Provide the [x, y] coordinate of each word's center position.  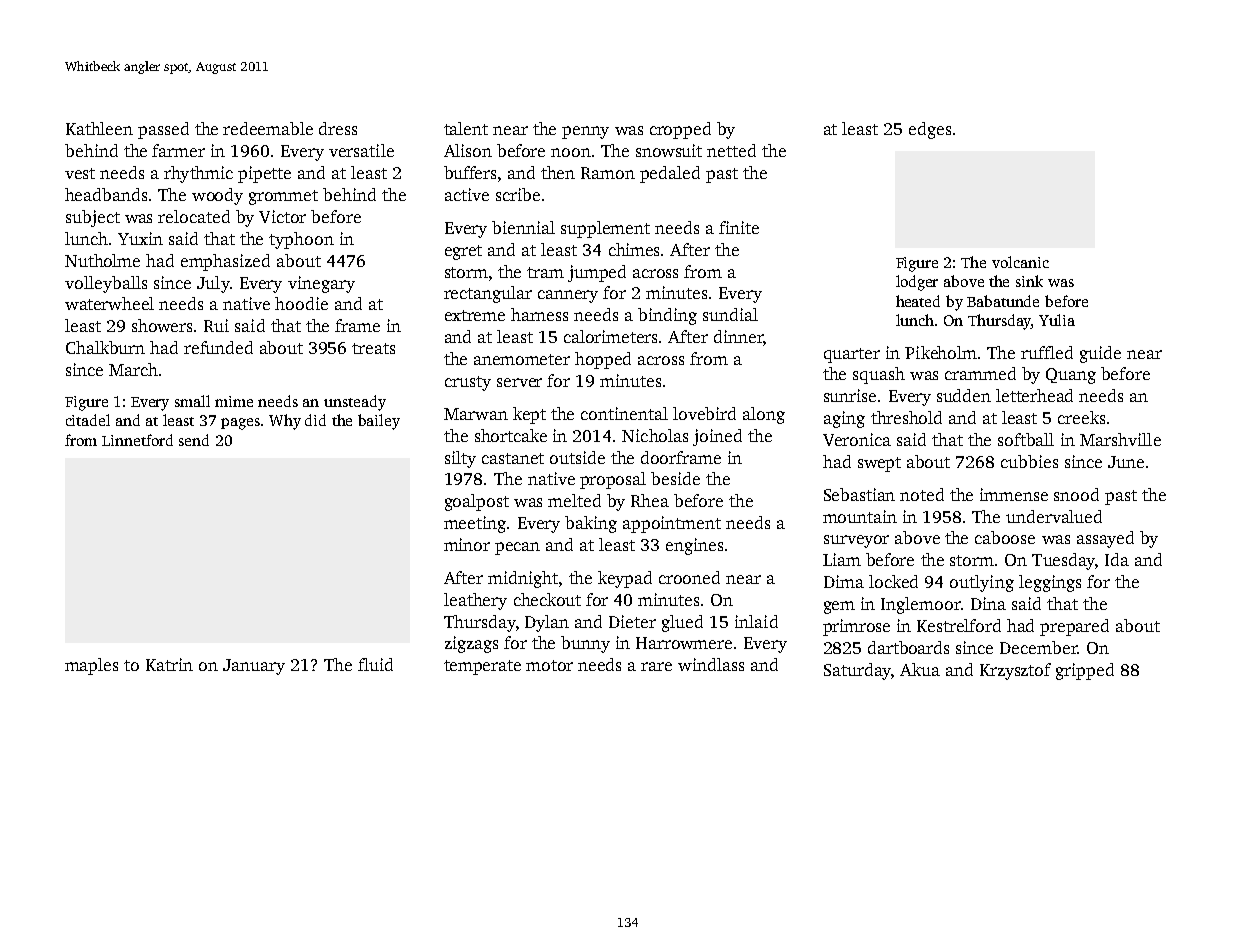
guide [1100, 354]
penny [585, 132]
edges [930, 130]
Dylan [547, 623]
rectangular [488, 294]
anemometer [522, 359]
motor [549, 665]
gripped [1085, 671]
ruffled [1047, 352]
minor [467, 544]
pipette [264, 174]
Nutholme [102, 260]
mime [234, 401]
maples [91, 666]
